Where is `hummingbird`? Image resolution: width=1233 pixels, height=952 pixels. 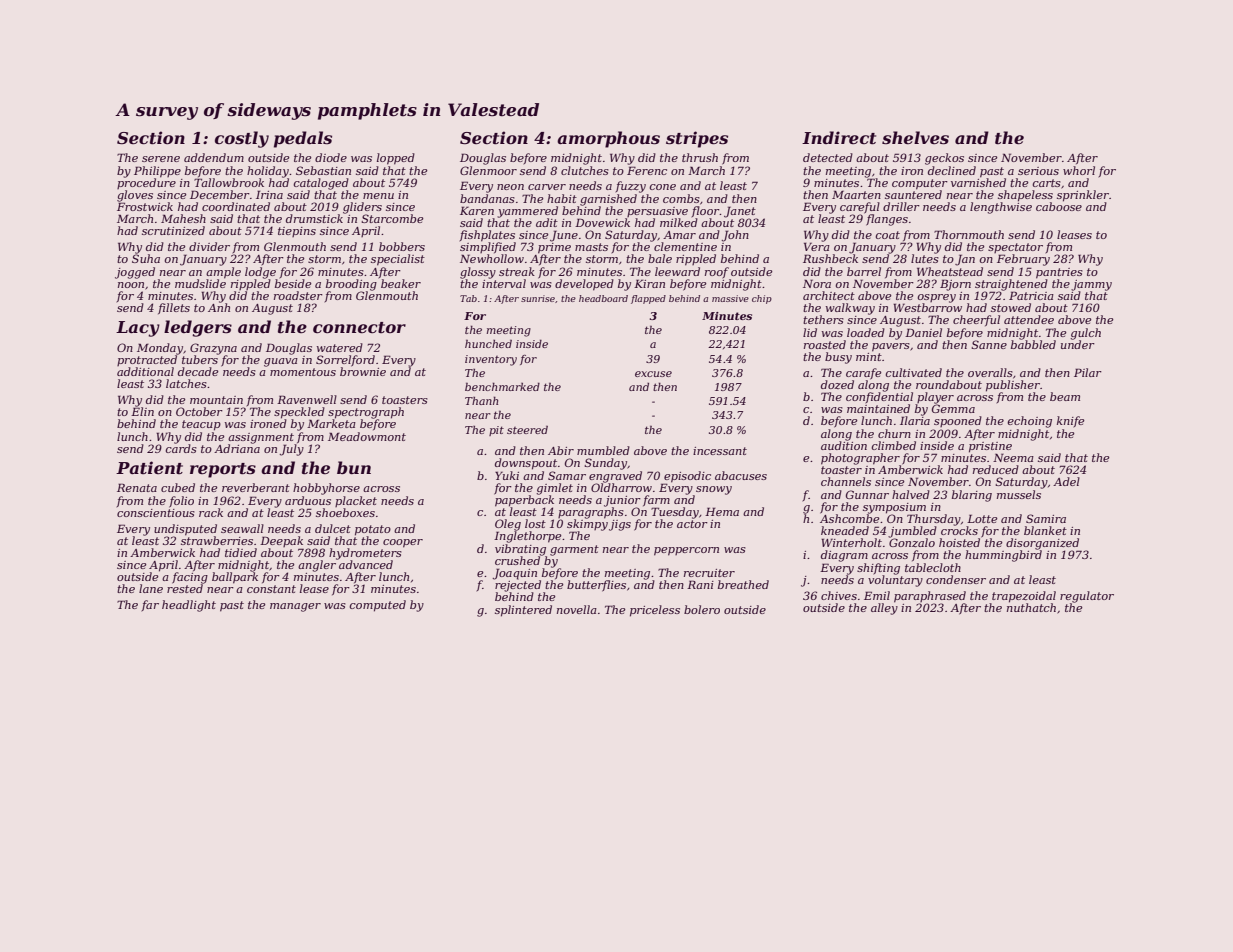
hummingbird is located at coordinates (1003, 556).
